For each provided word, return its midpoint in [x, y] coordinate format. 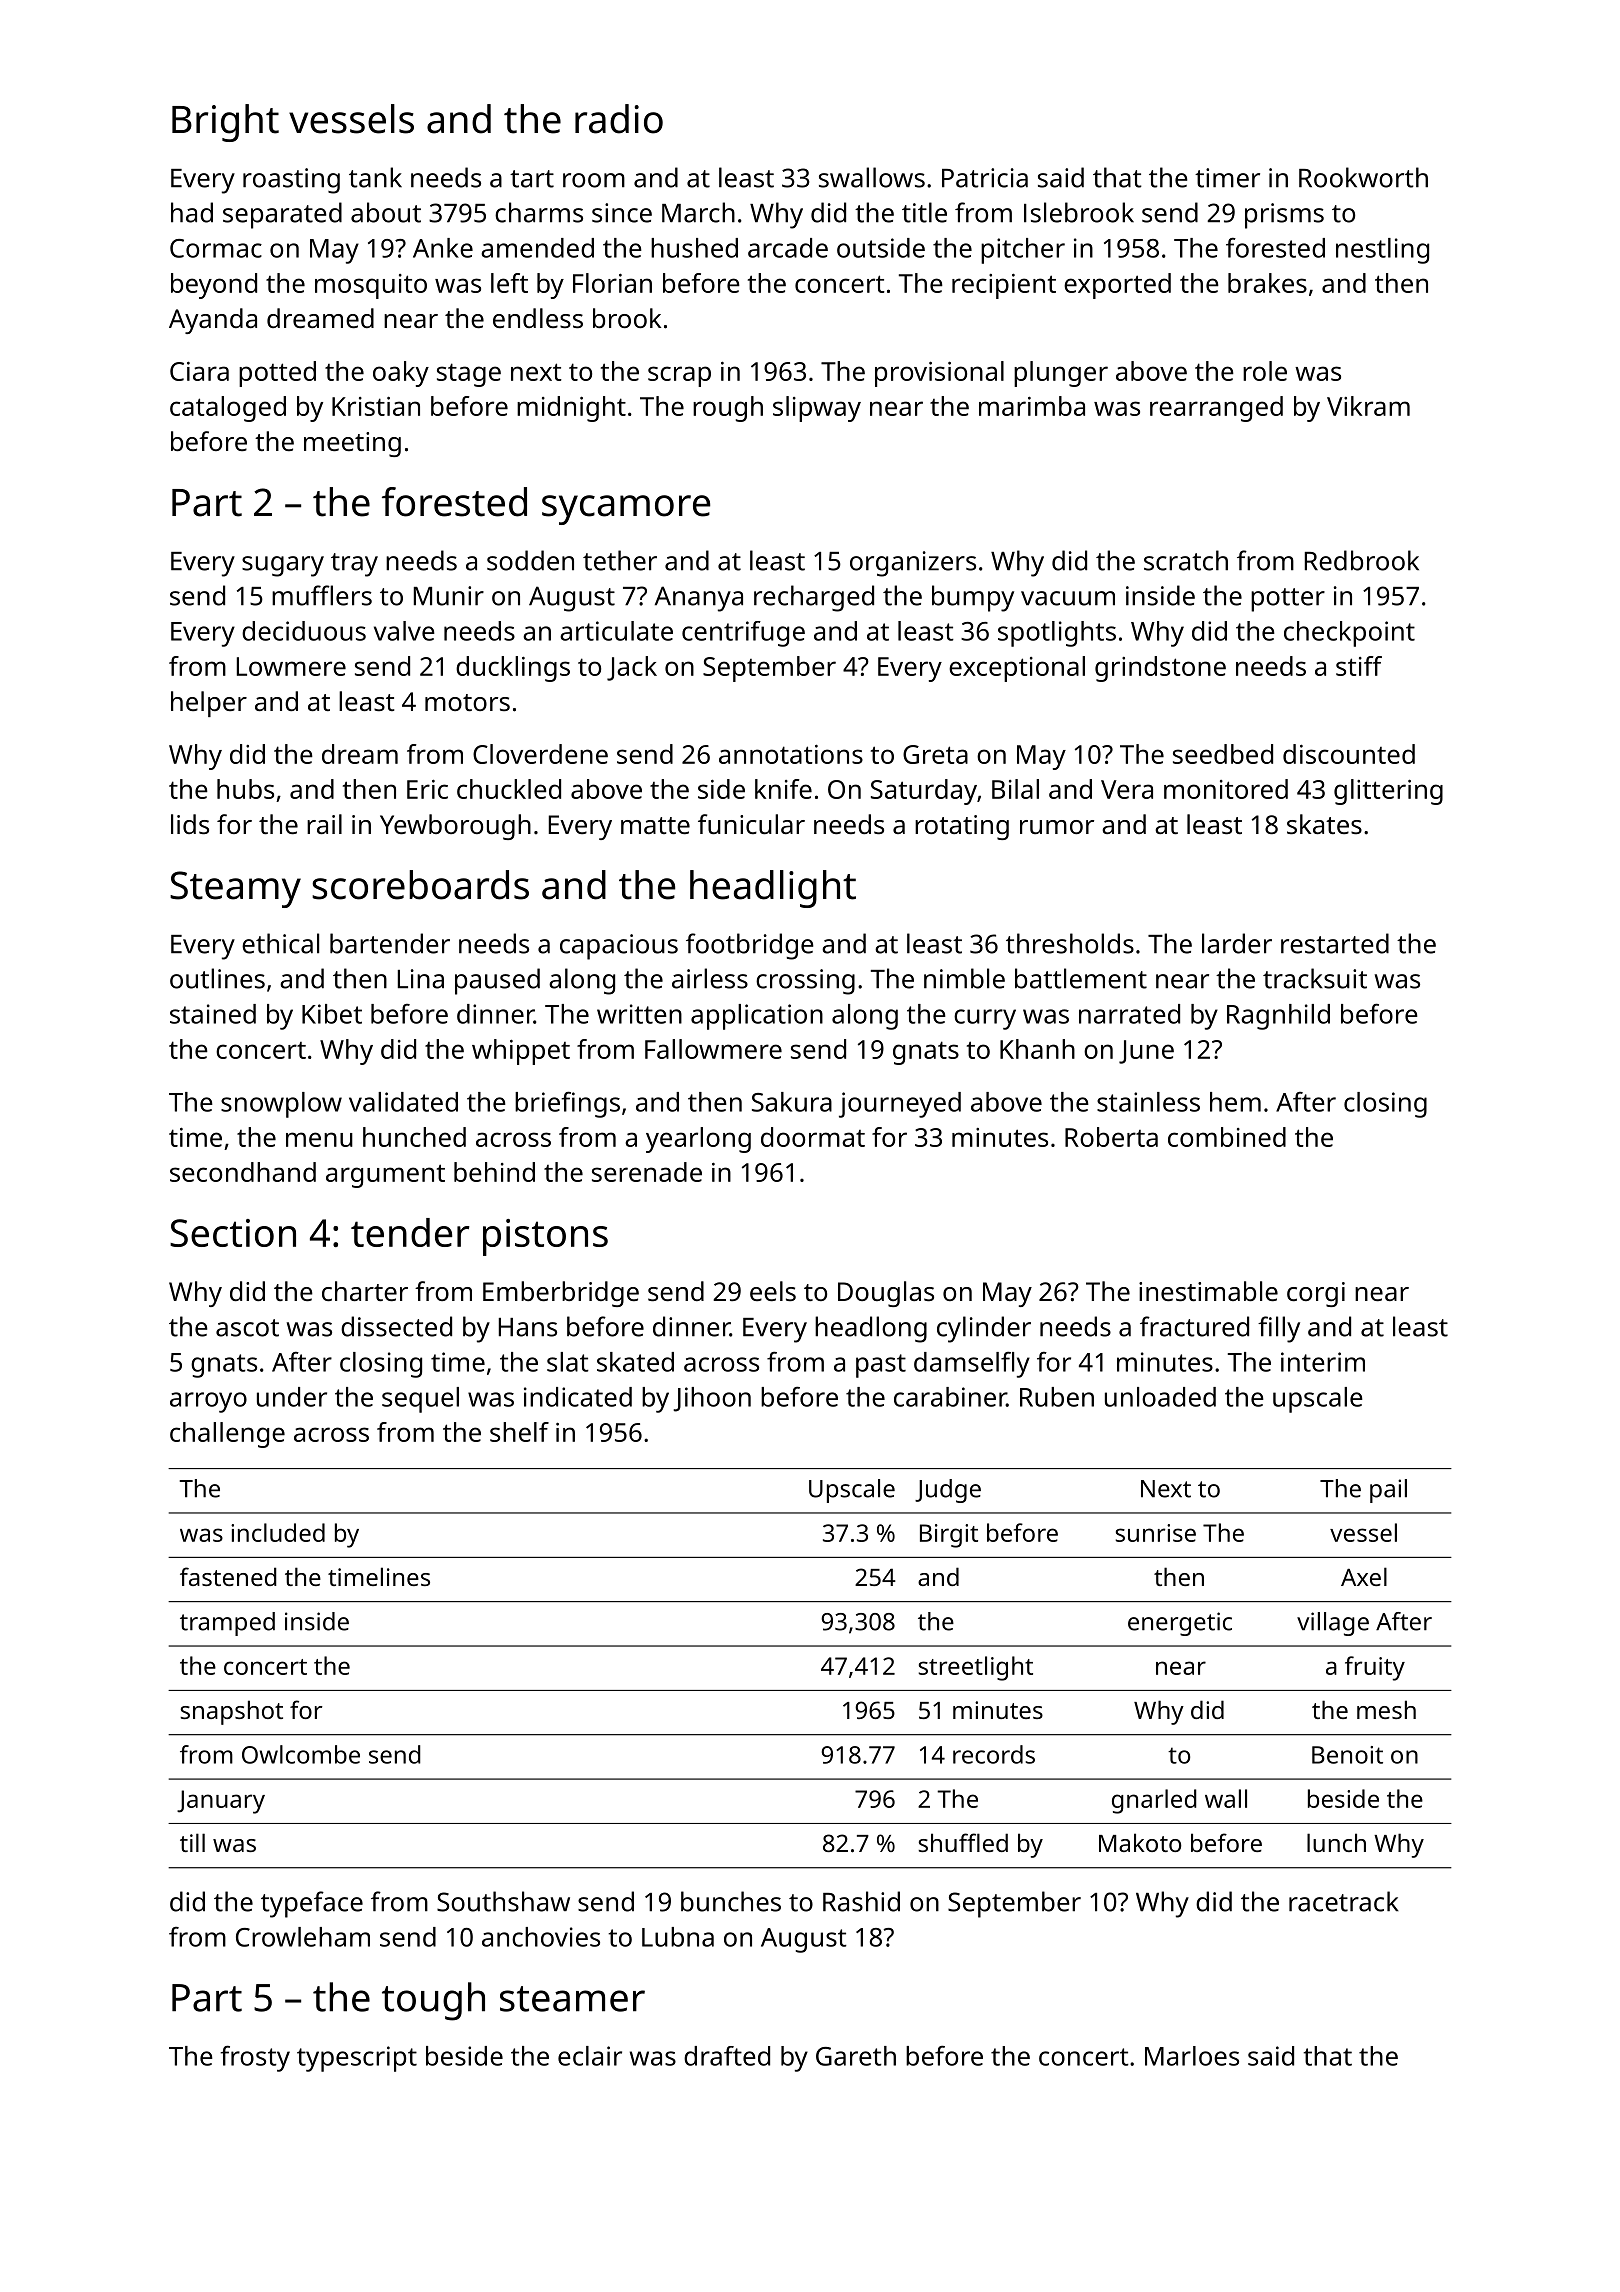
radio [619, 119]
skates [1324, 824]
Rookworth [1363, 177]
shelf [519, 1432]
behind [494, 1172]
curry [985, 1019]
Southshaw [503, 1901]
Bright [225, 123]
